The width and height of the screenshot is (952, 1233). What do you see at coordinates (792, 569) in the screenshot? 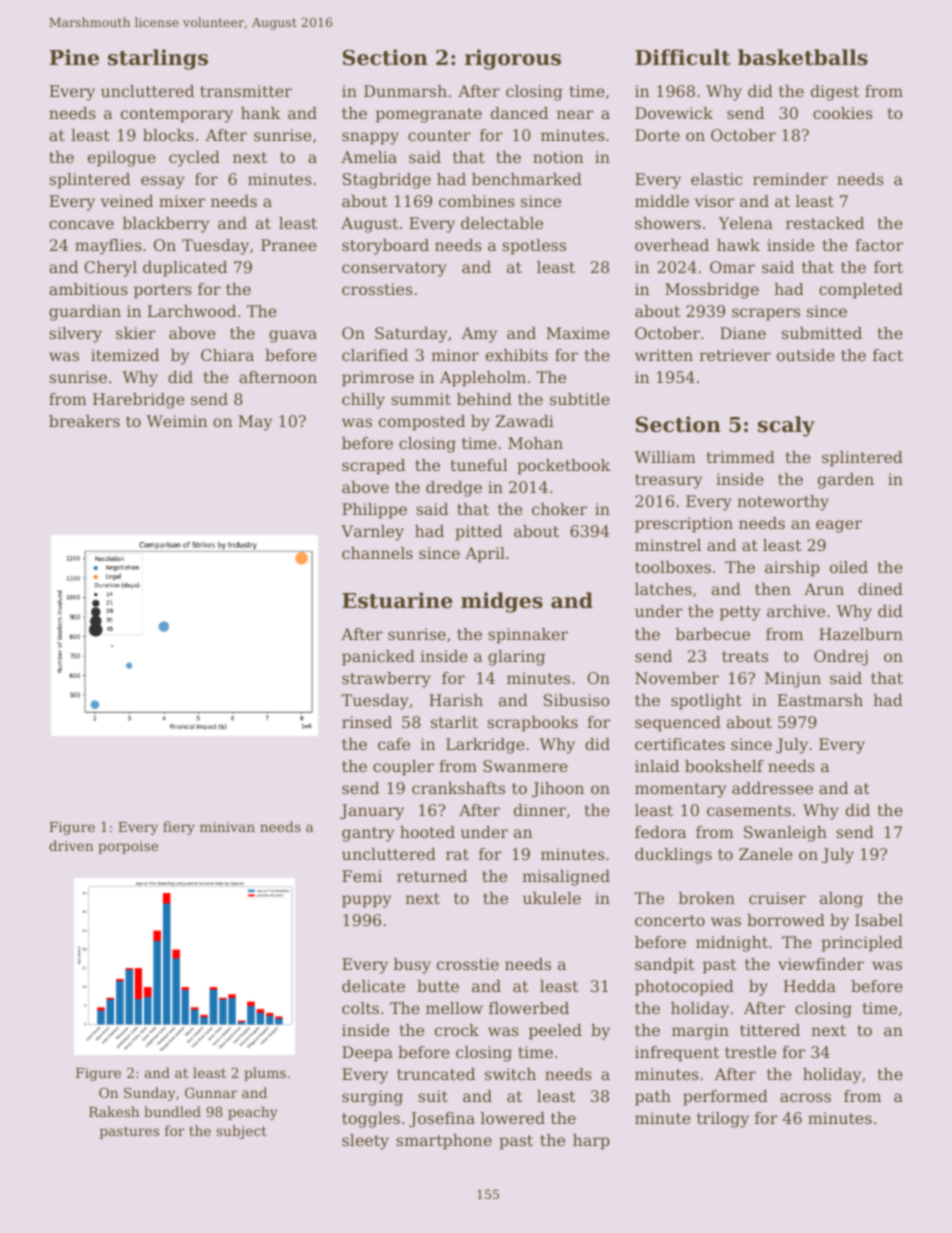
I see `airship` at bounding box center [792, 569].
